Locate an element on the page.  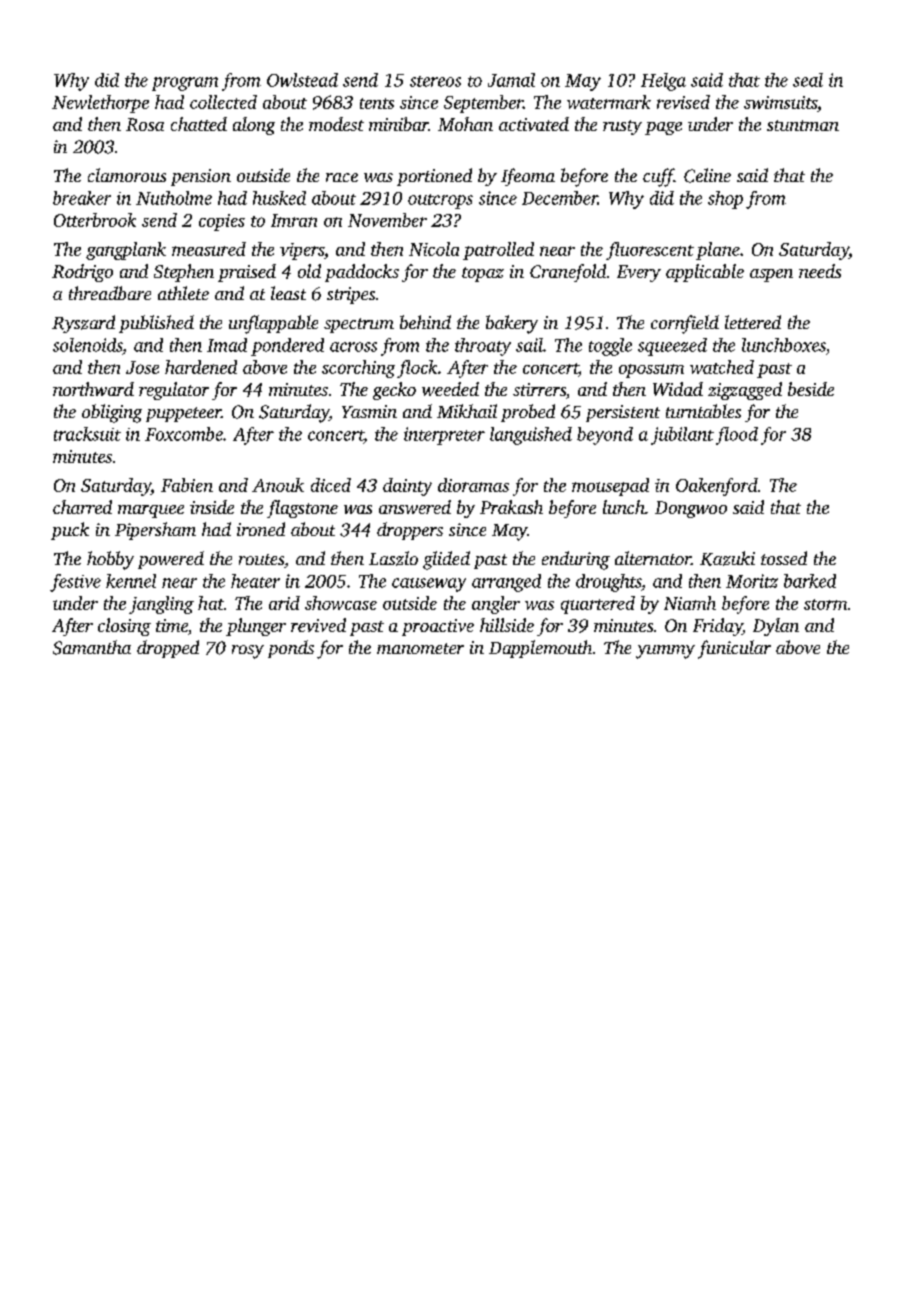
Newlethorpe is located at coordinates (100, 104).
